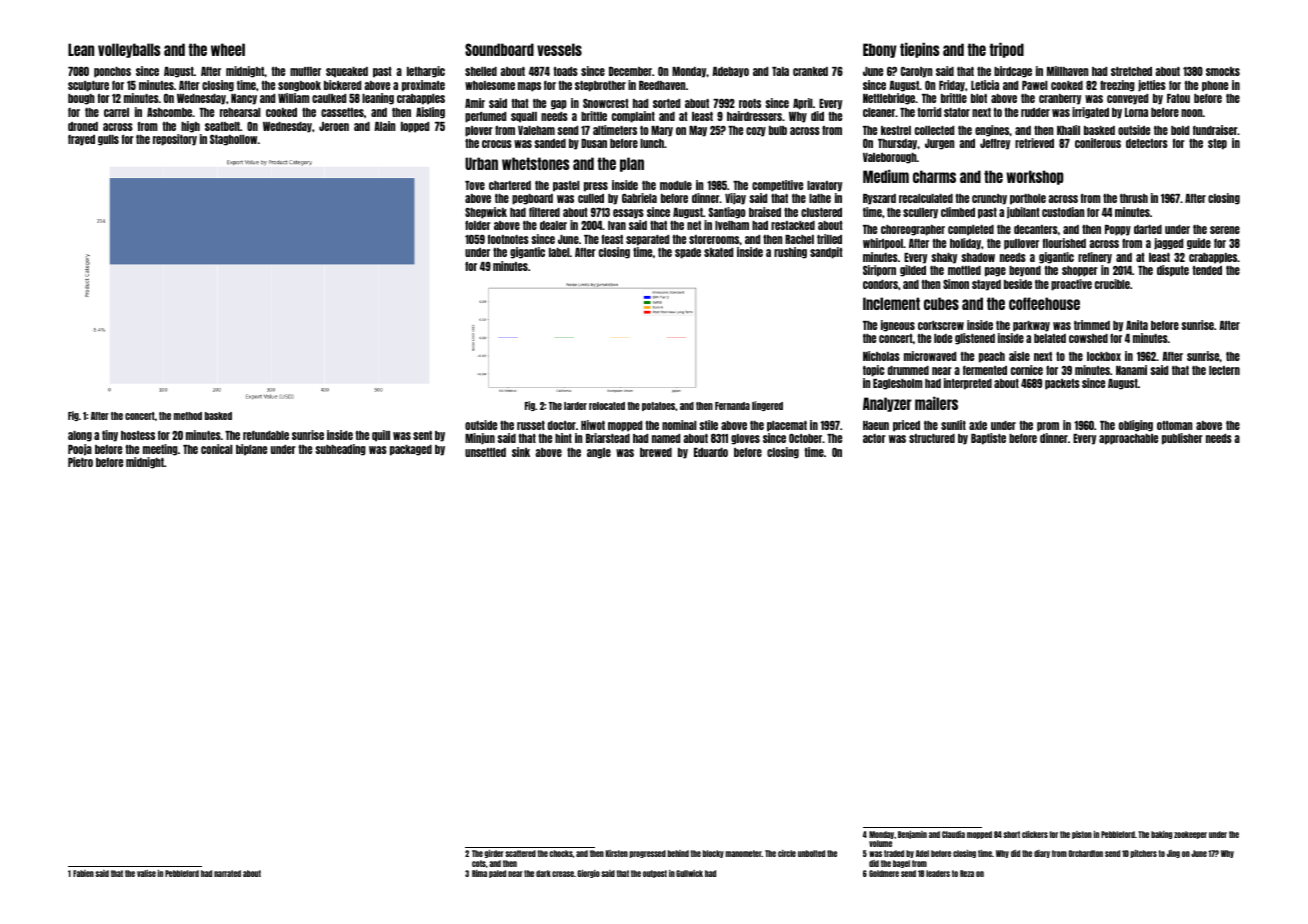 This image has height=924, width=1308. What do you see at coordinates (678, 853) in the image?
I see `behind` at bounding box center [678, 853].
